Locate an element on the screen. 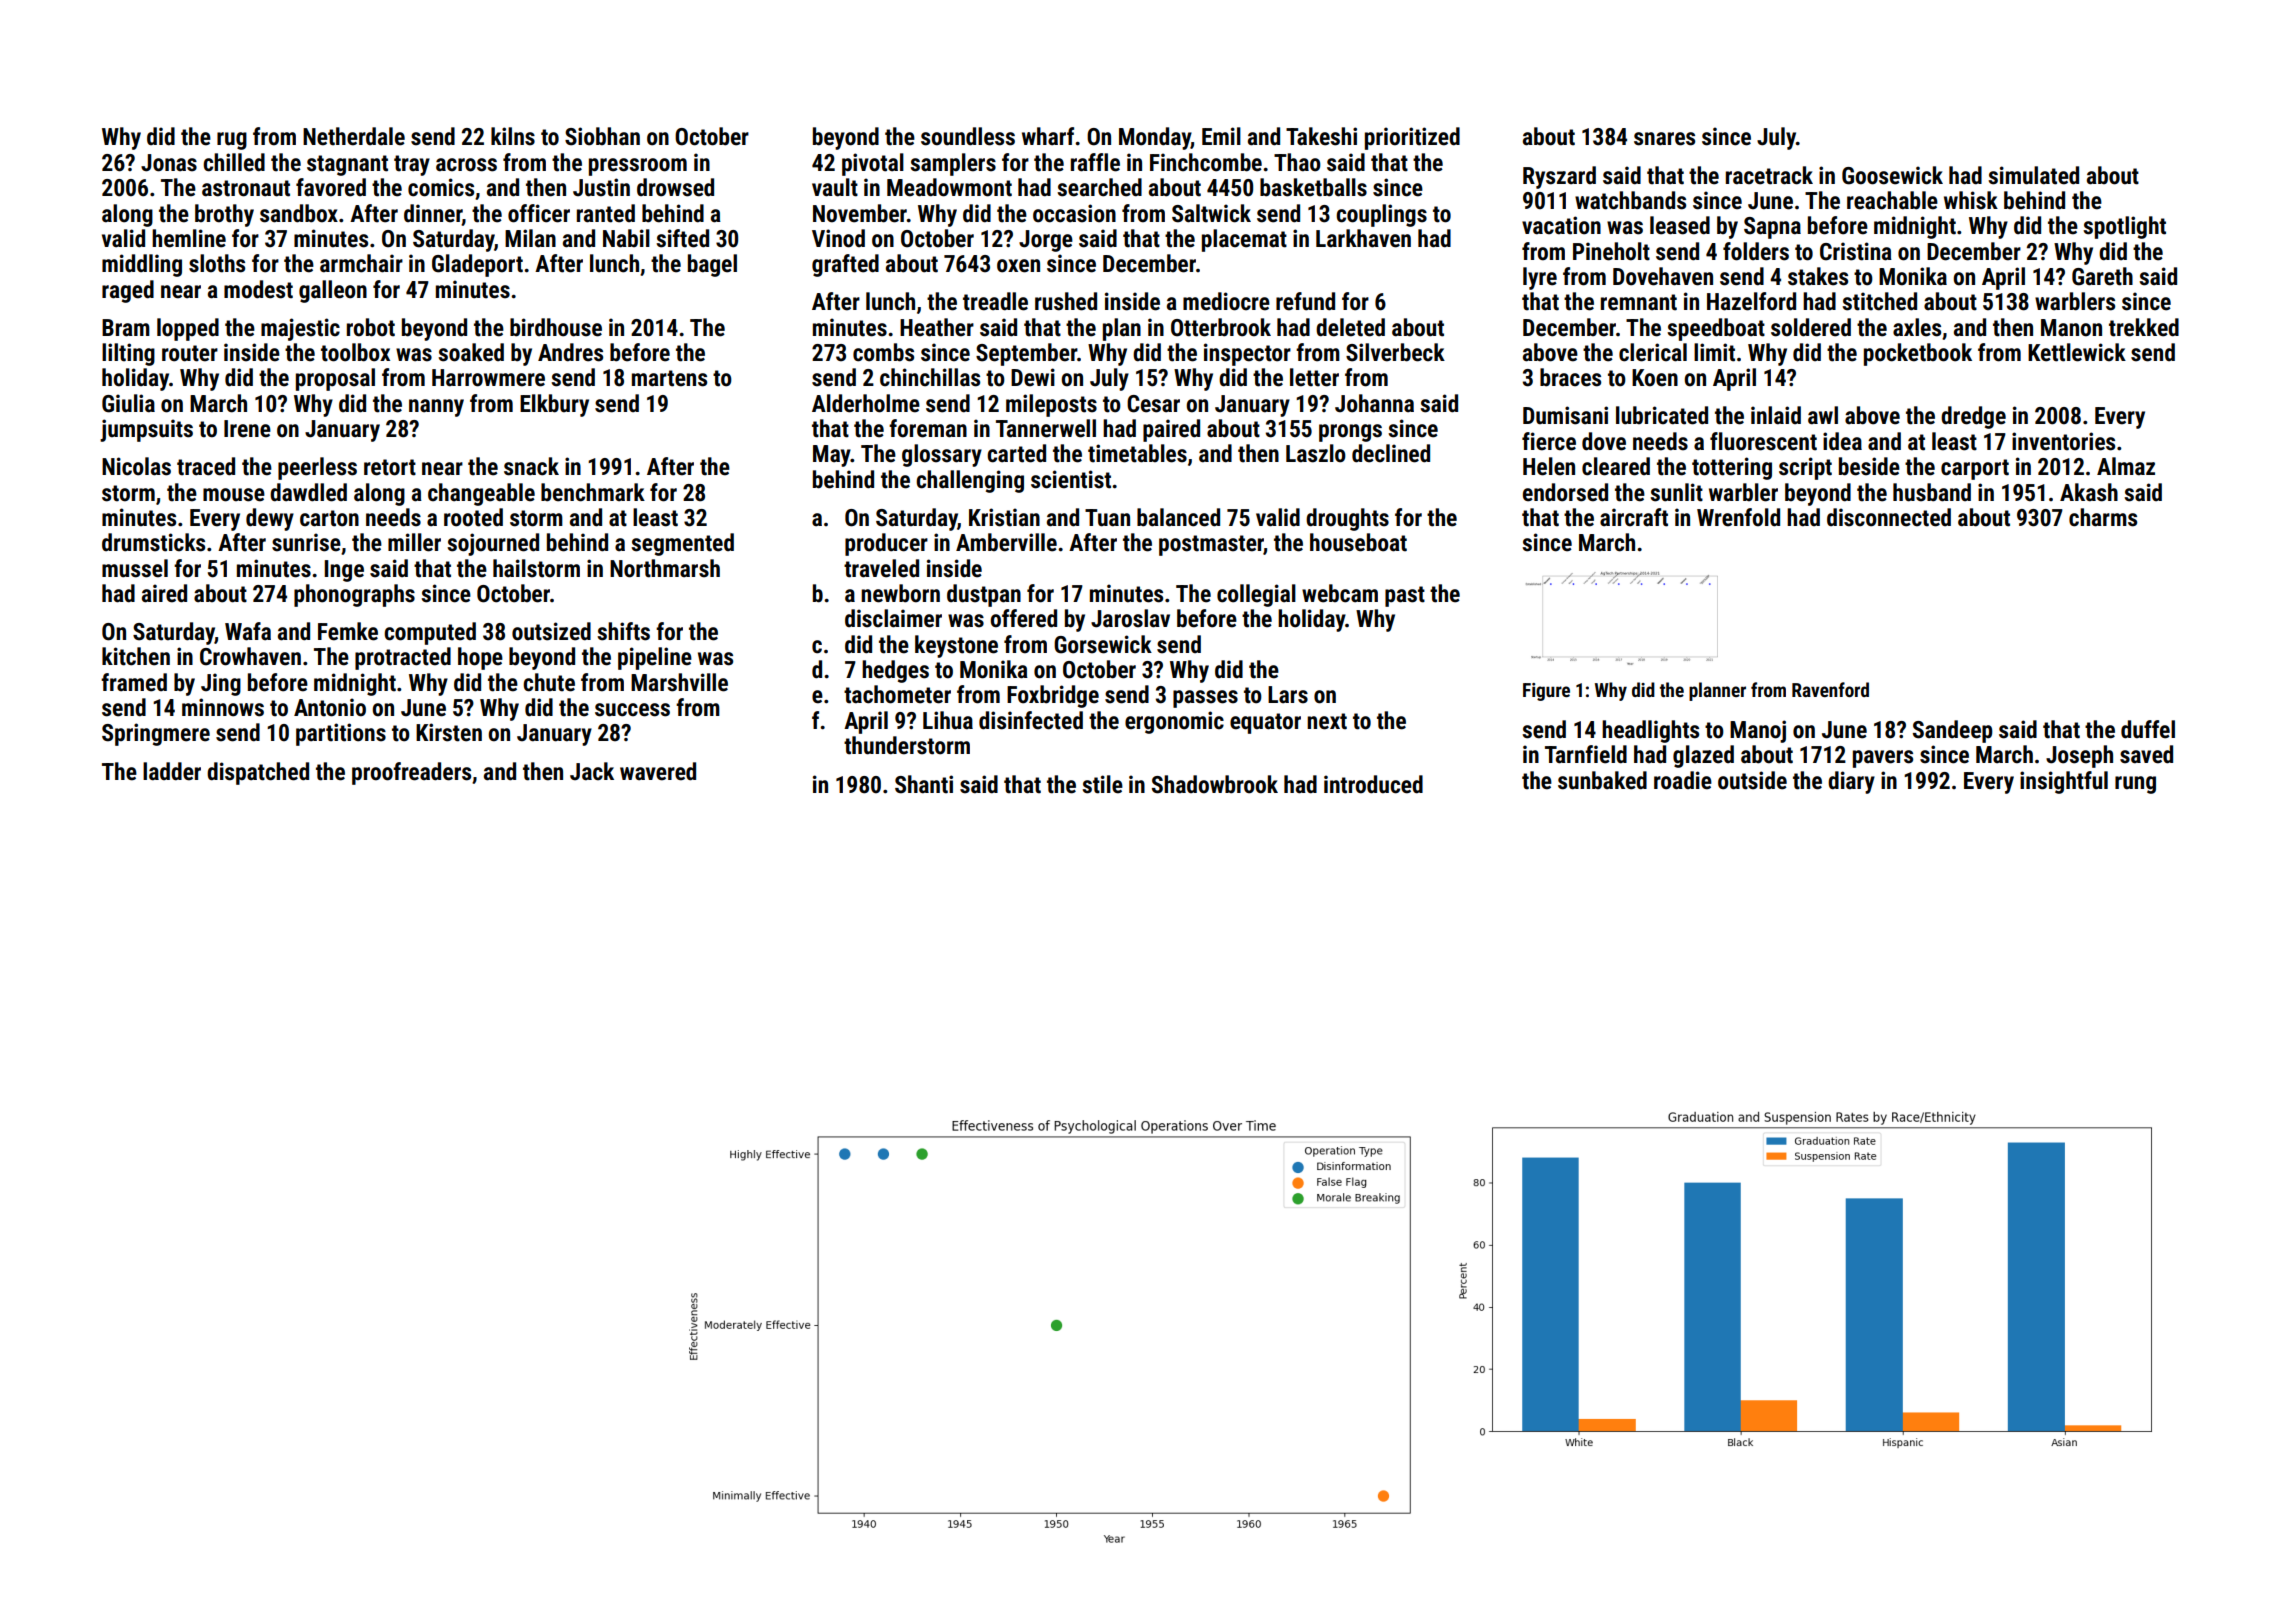 Image resolution: width=2282 pixels, height=1614 pixels. Giulia is located at coordinates (128, 403).
